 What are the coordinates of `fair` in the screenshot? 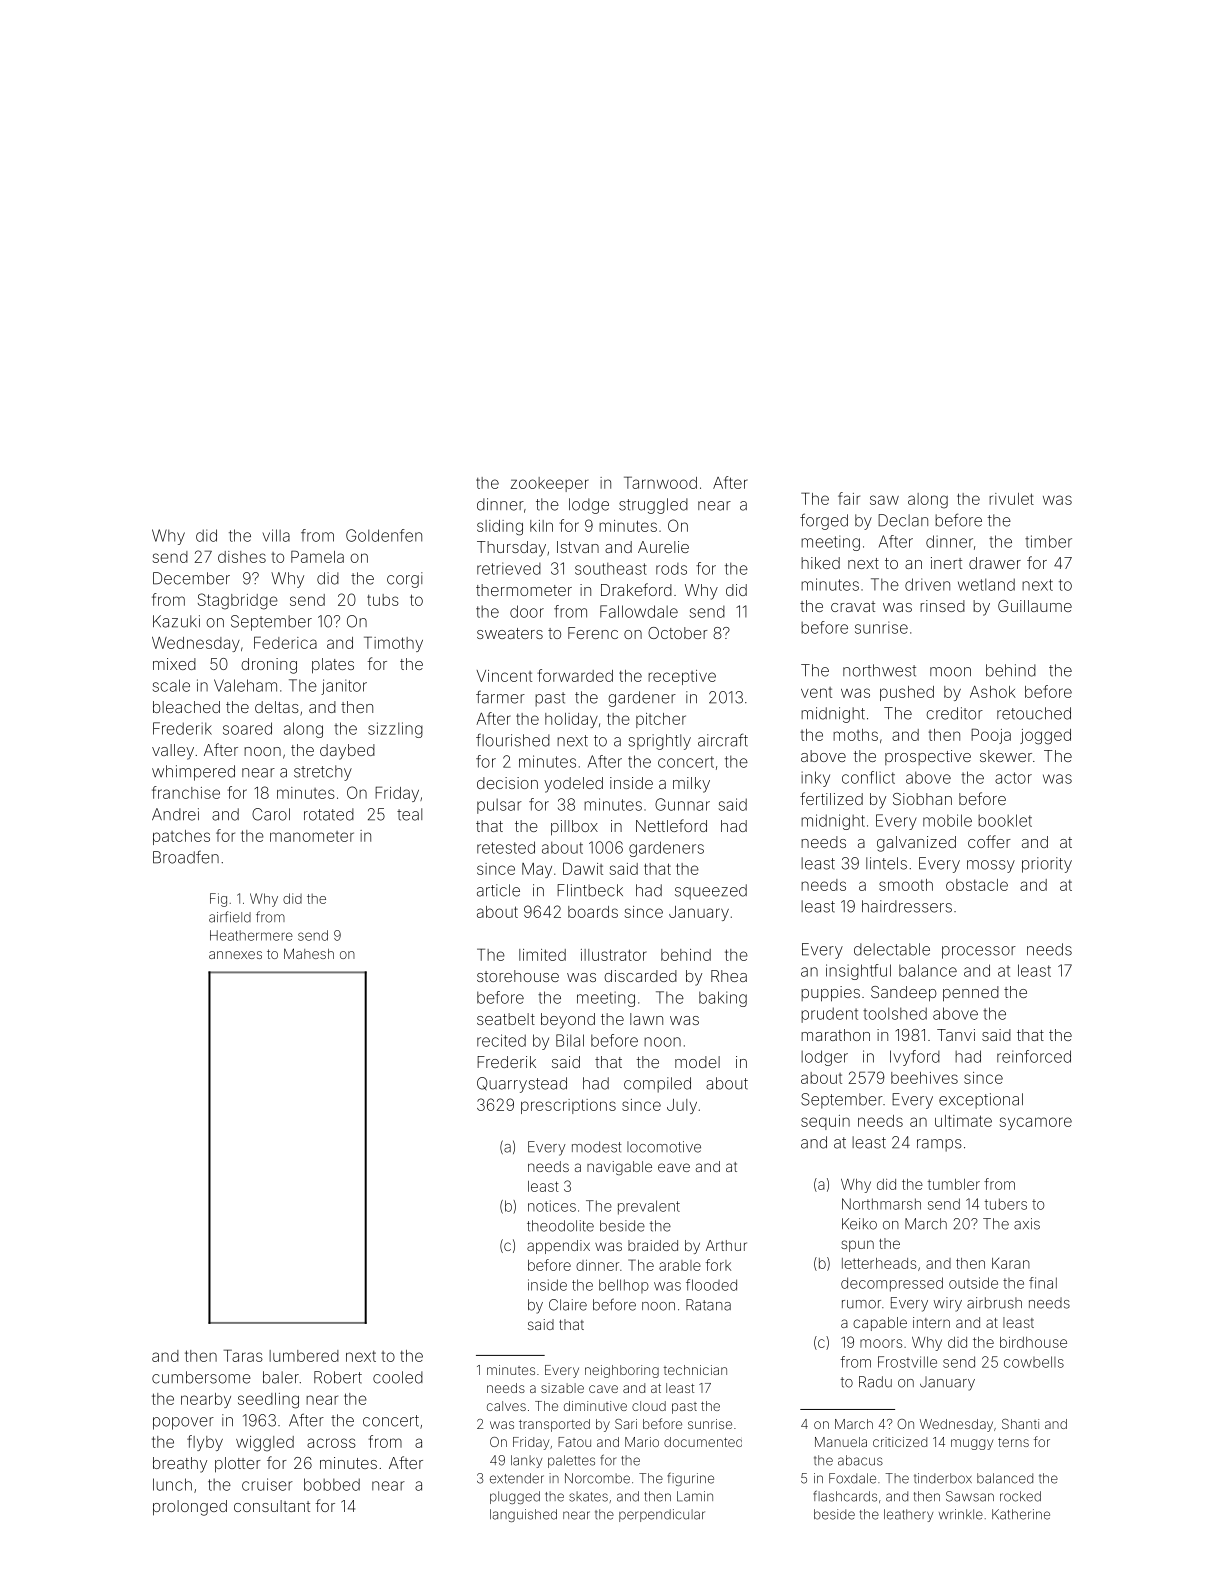 It's located at (849, 498).
